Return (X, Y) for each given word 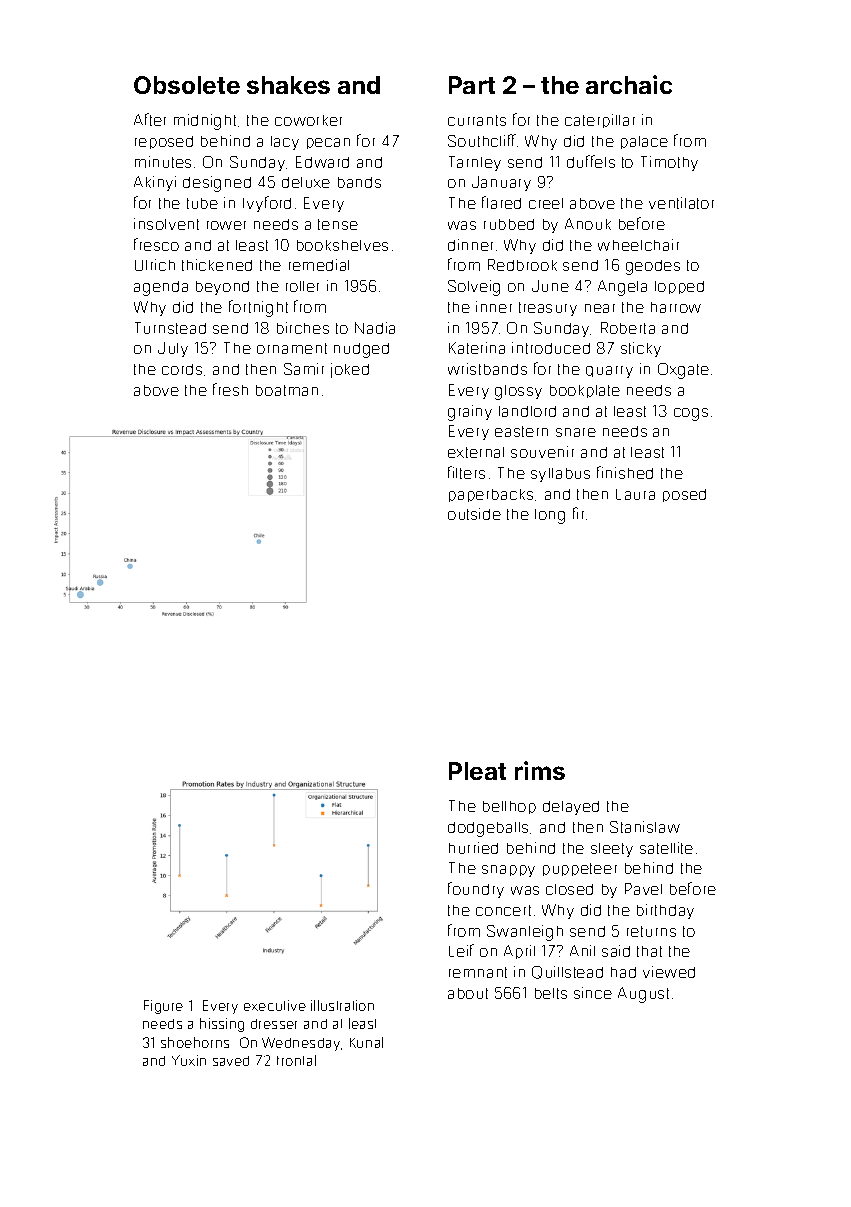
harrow (676, 307)
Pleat (477, 771)
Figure (163, 1007)
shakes (288, 85)
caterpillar (600, 121)
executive (275, 1005)
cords (182, 369)
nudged (361, 350)
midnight (205, 122)
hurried (473, 848)
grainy (470, 413)
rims (540, 770)
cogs (691, 414)
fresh (230, 389)
